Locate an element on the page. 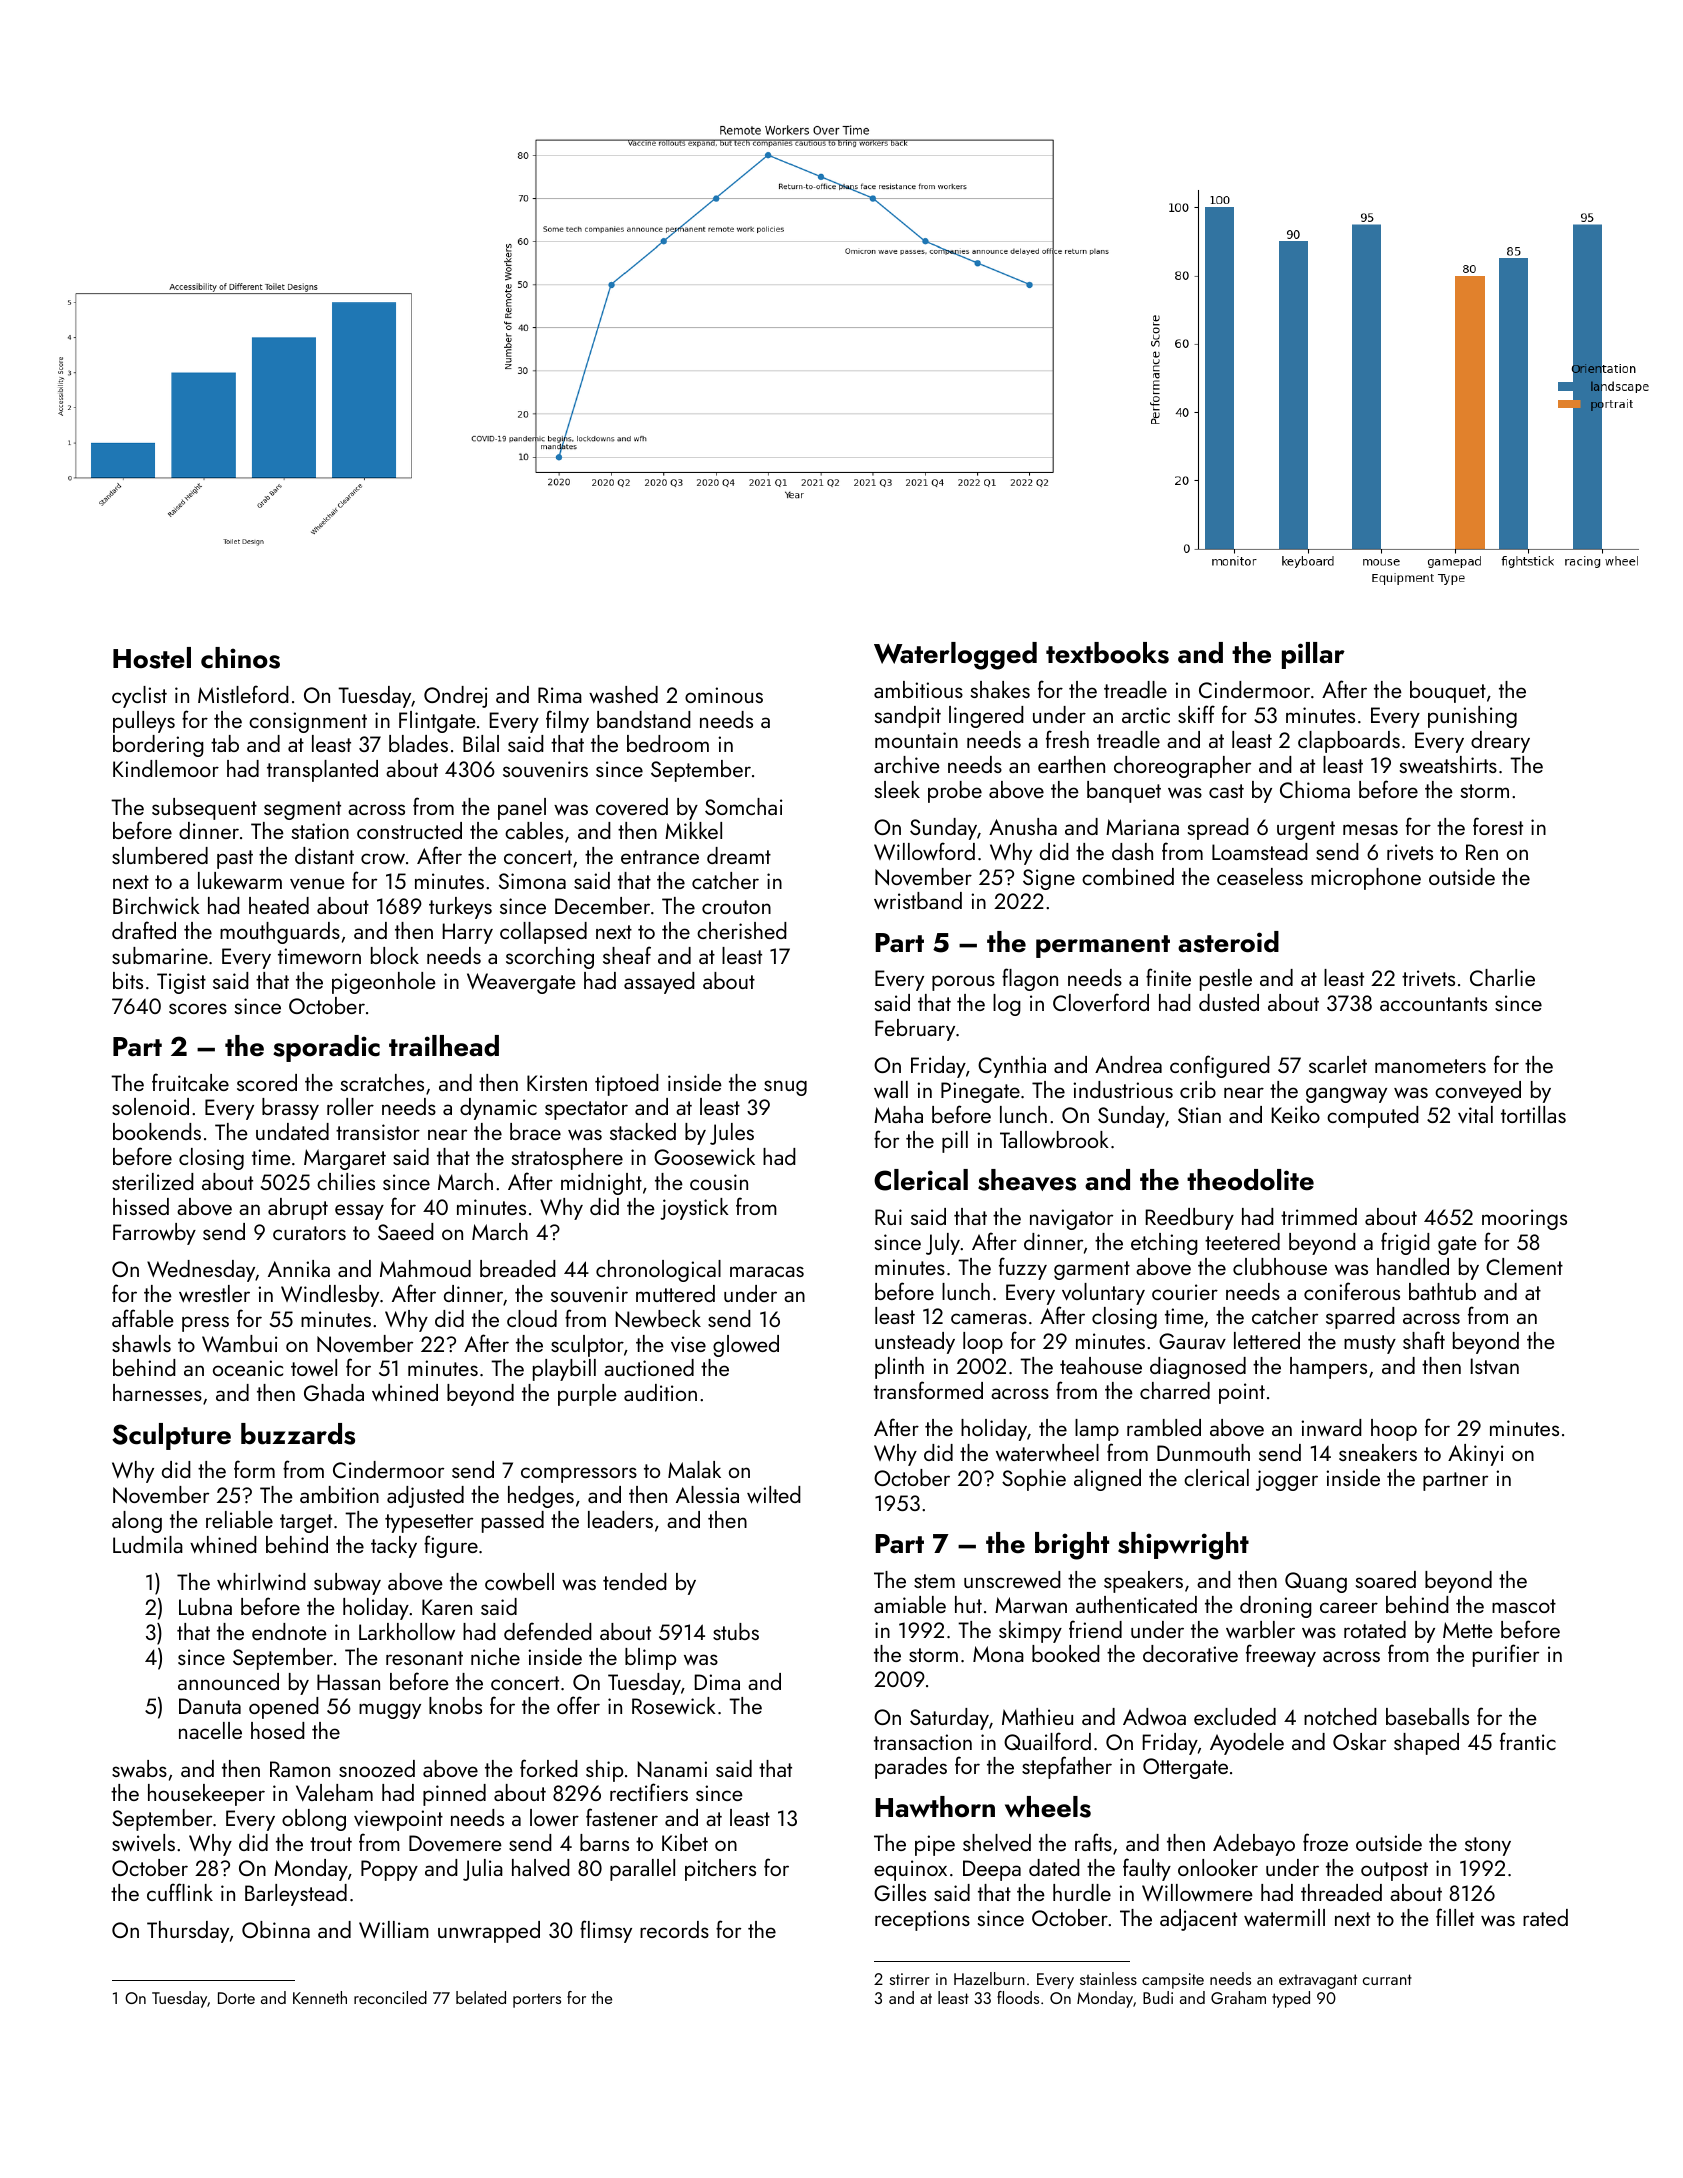  snoozed is located at coordinates (377, 1768).
